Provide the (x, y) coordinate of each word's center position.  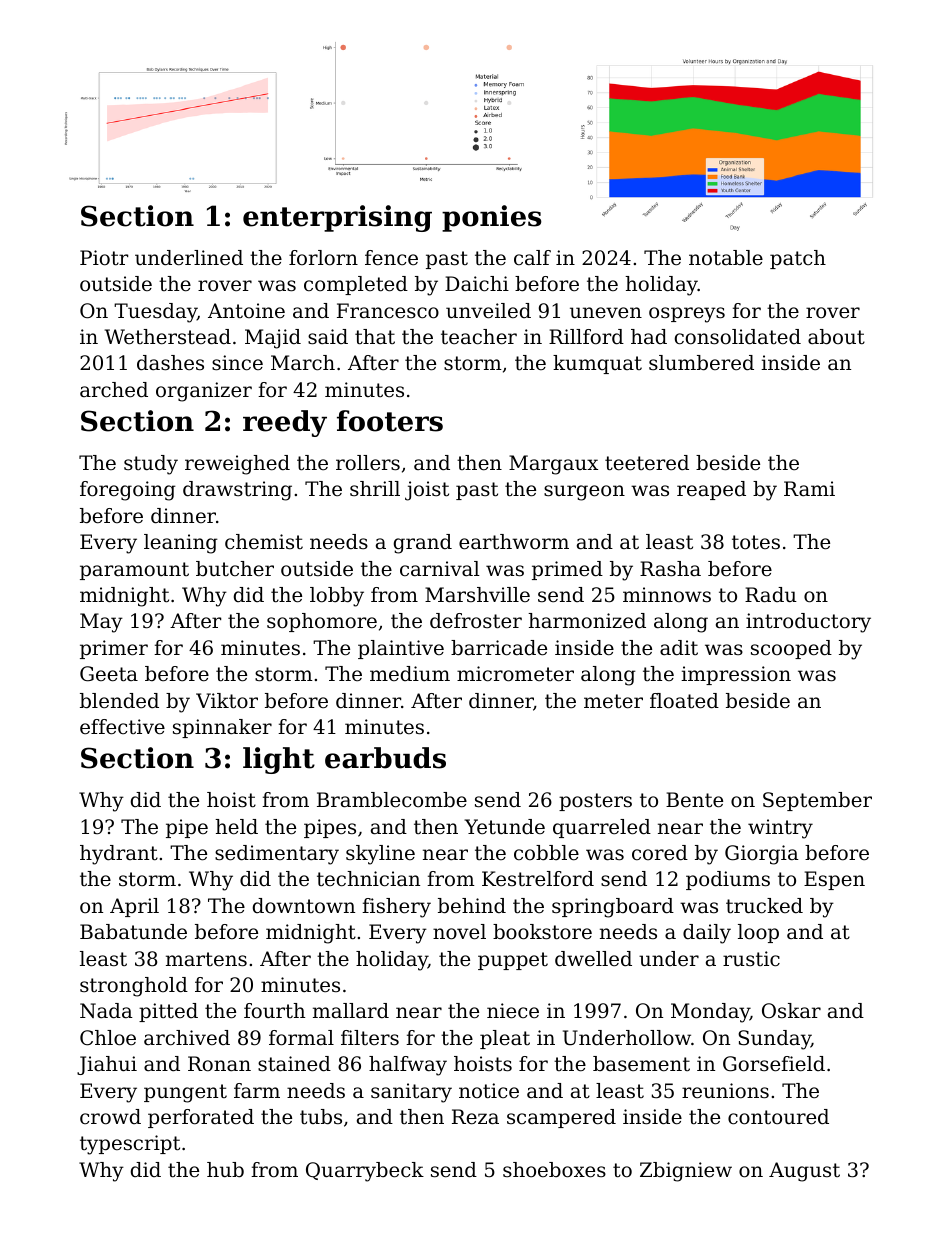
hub (225, 1170)
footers (390, 421)
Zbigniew (686, 1172)
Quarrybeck (365, 1172)
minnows (667, 595)
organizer (204, 392)
